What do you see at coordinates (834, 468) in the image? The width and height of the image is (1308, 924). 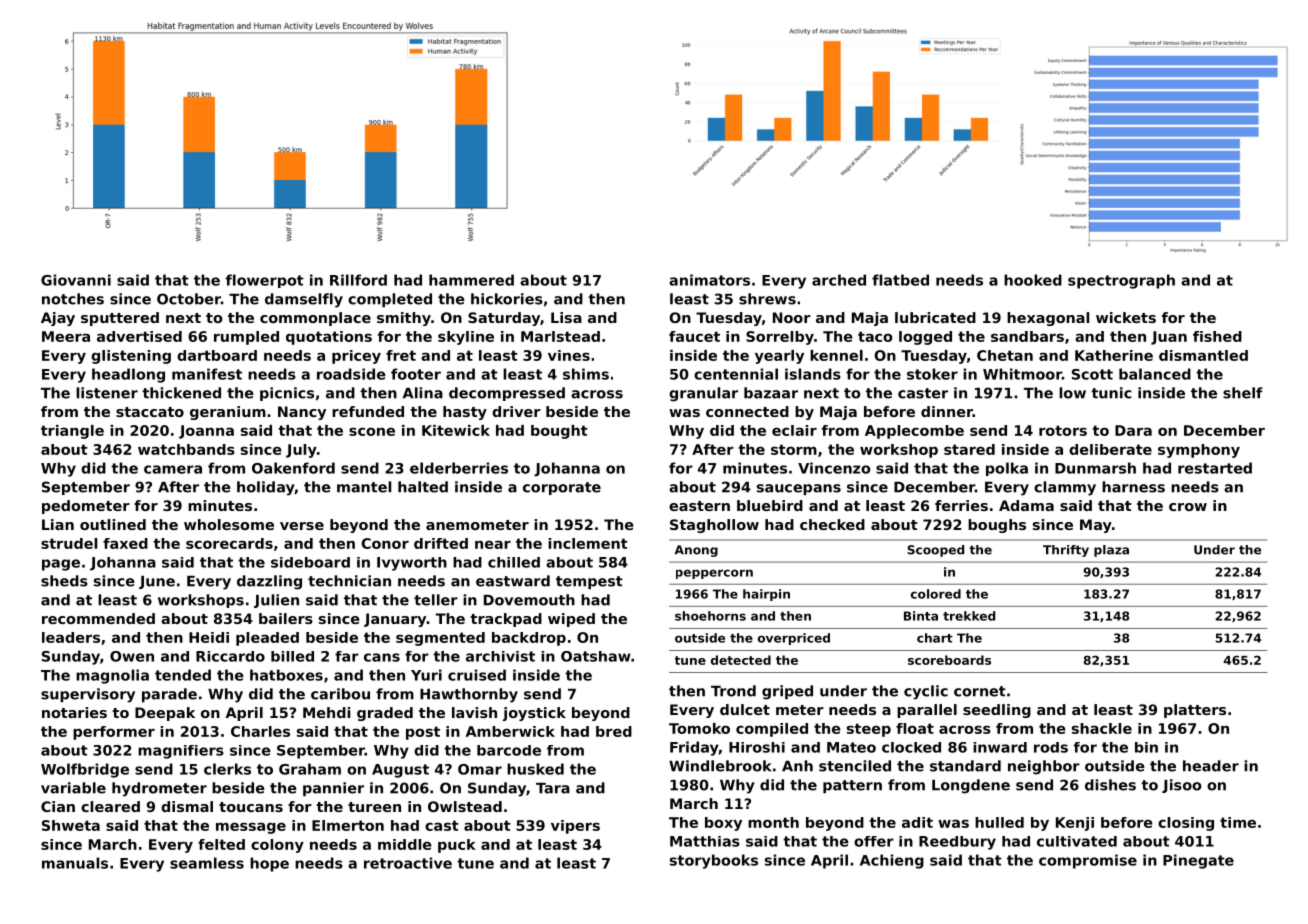 I see `Vincenzo` at bounding box center [834, 468].
